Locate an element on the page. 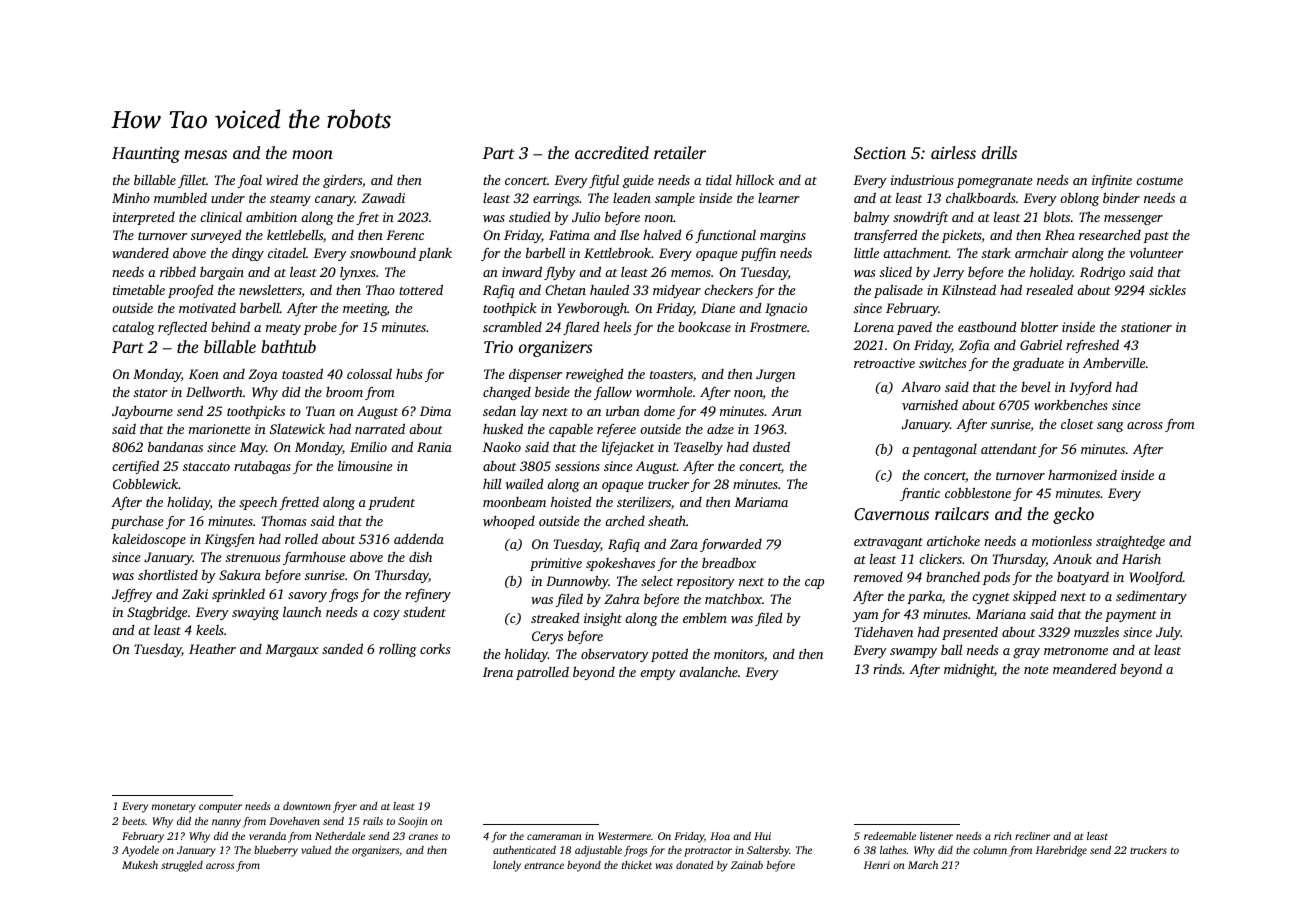  beets is located at coordinates (133, 821).
